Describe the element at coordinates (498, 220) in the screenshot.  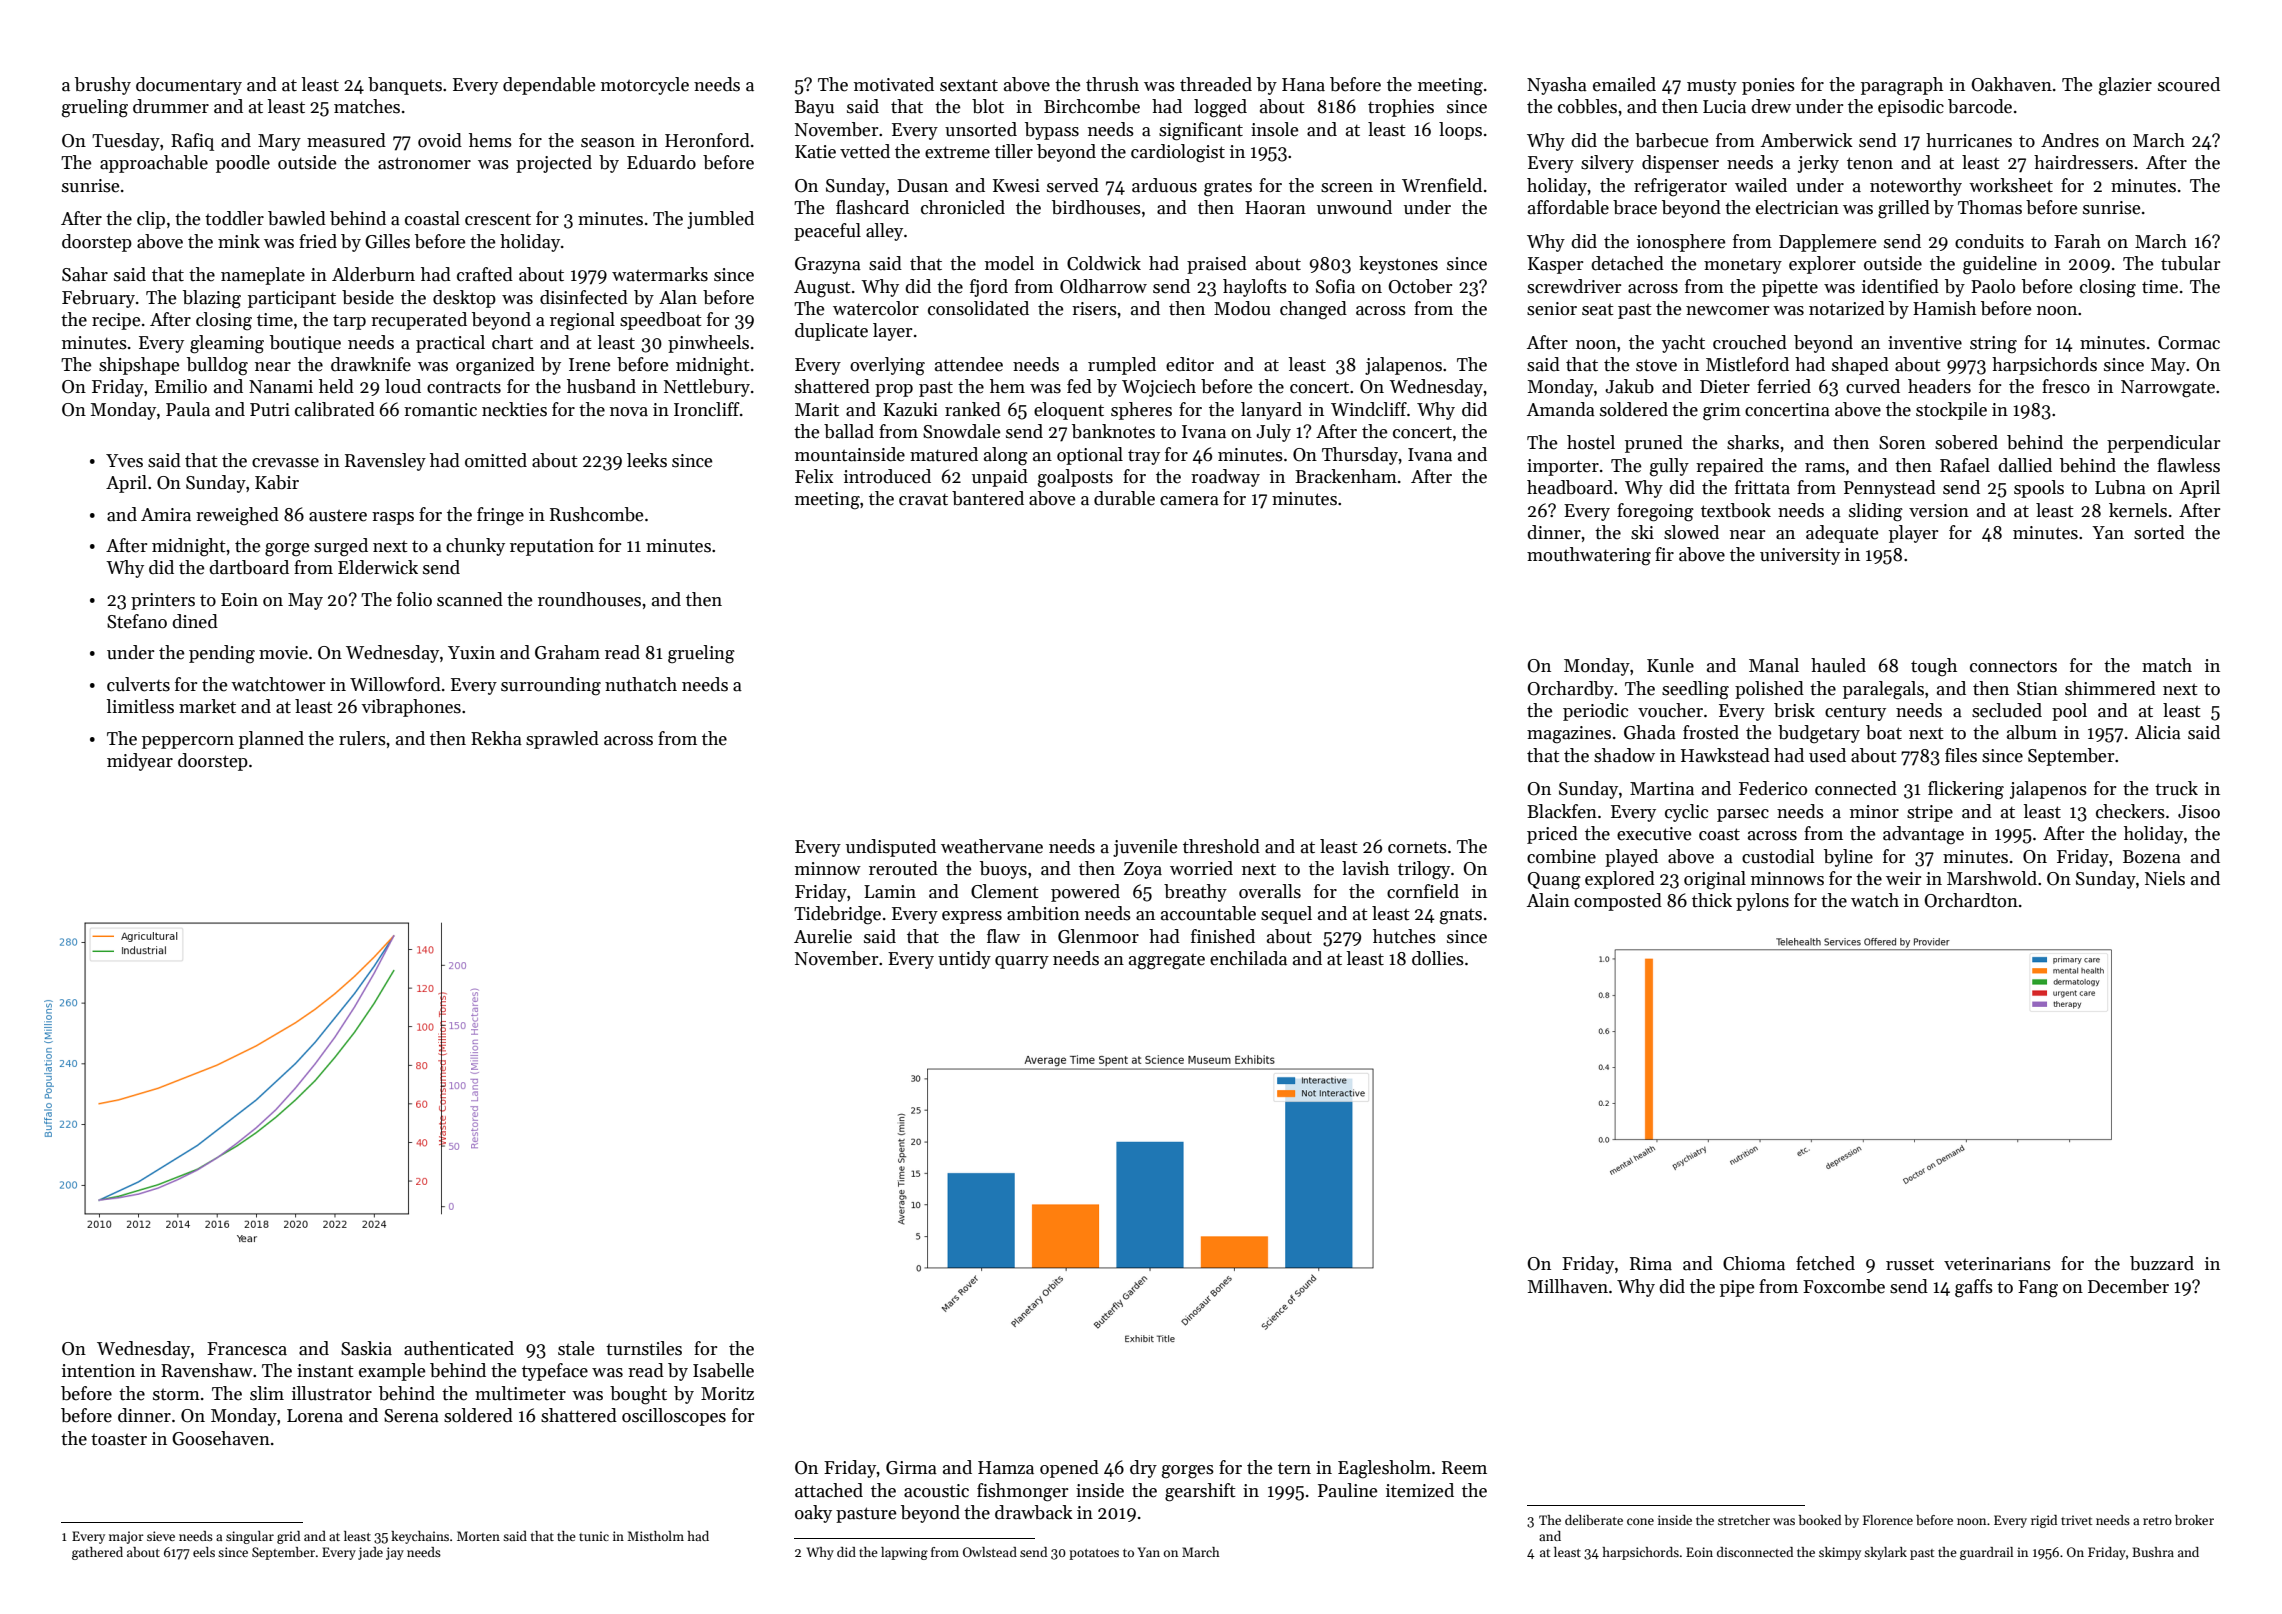
I see `crescent` at that location.
